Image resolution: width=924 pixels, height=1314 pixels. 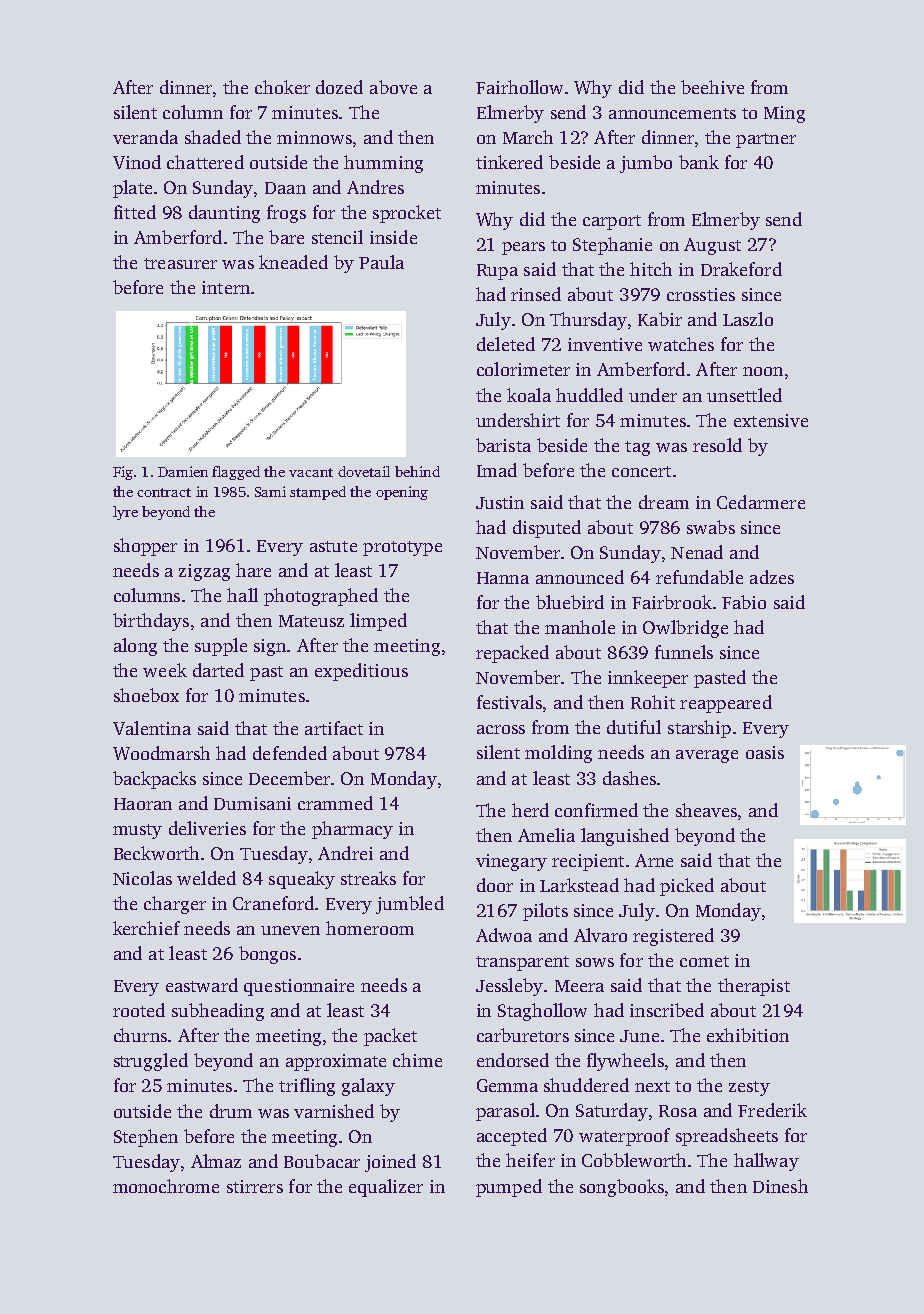 What do you see at coordinates (712, 87) in the screenshot?
I see `beehive` at bounding box center [712, 87].
